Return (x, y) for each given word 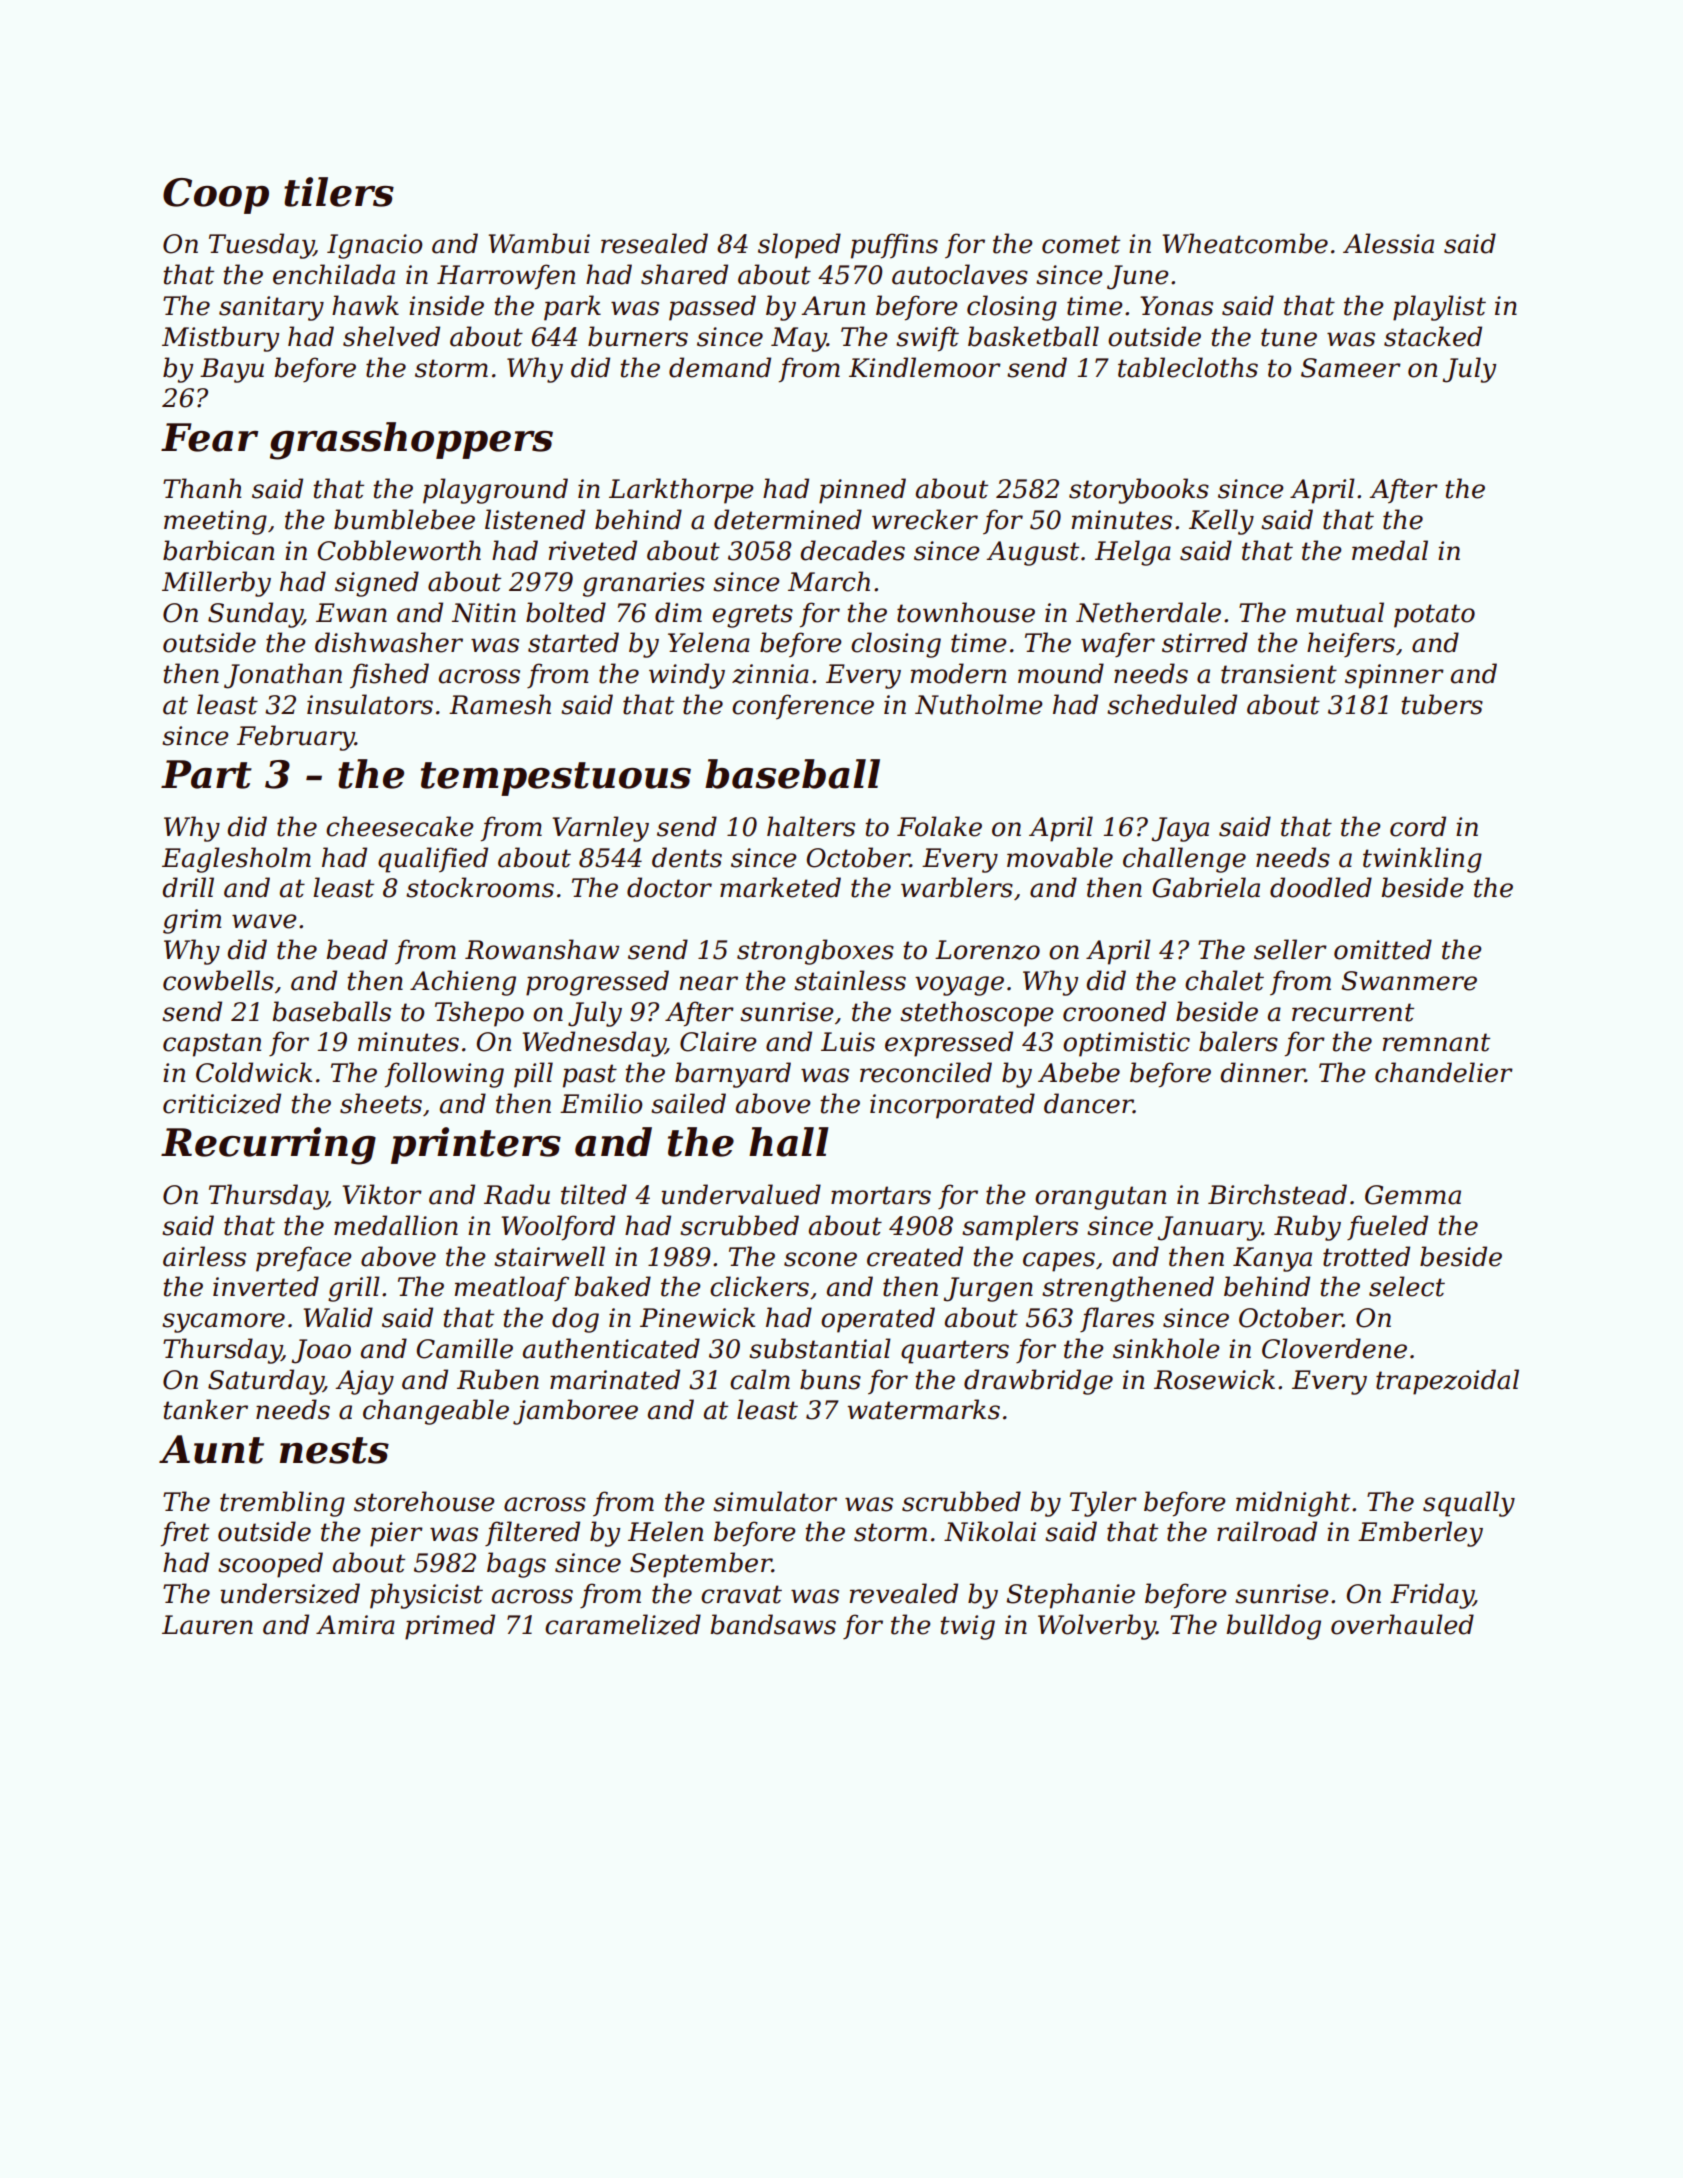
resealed (654, 243)
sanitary (271, 308)
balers (1238, 1041)
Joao (321, 1351)
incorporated (952, 1106)
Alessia (1388, 243)
